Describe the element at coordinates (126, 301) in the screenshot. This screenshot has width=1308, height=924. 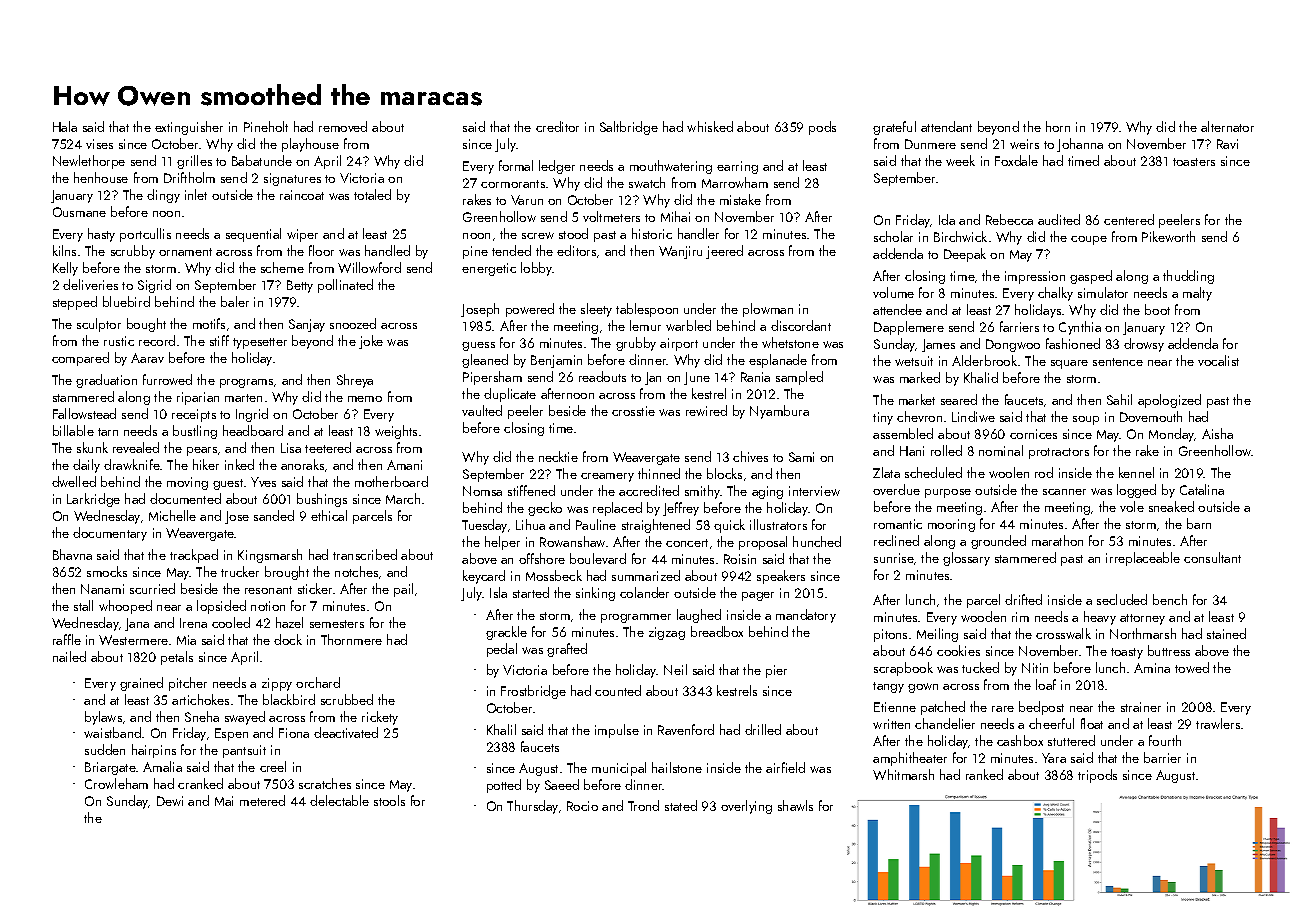
I see `bluebird` at that location.
